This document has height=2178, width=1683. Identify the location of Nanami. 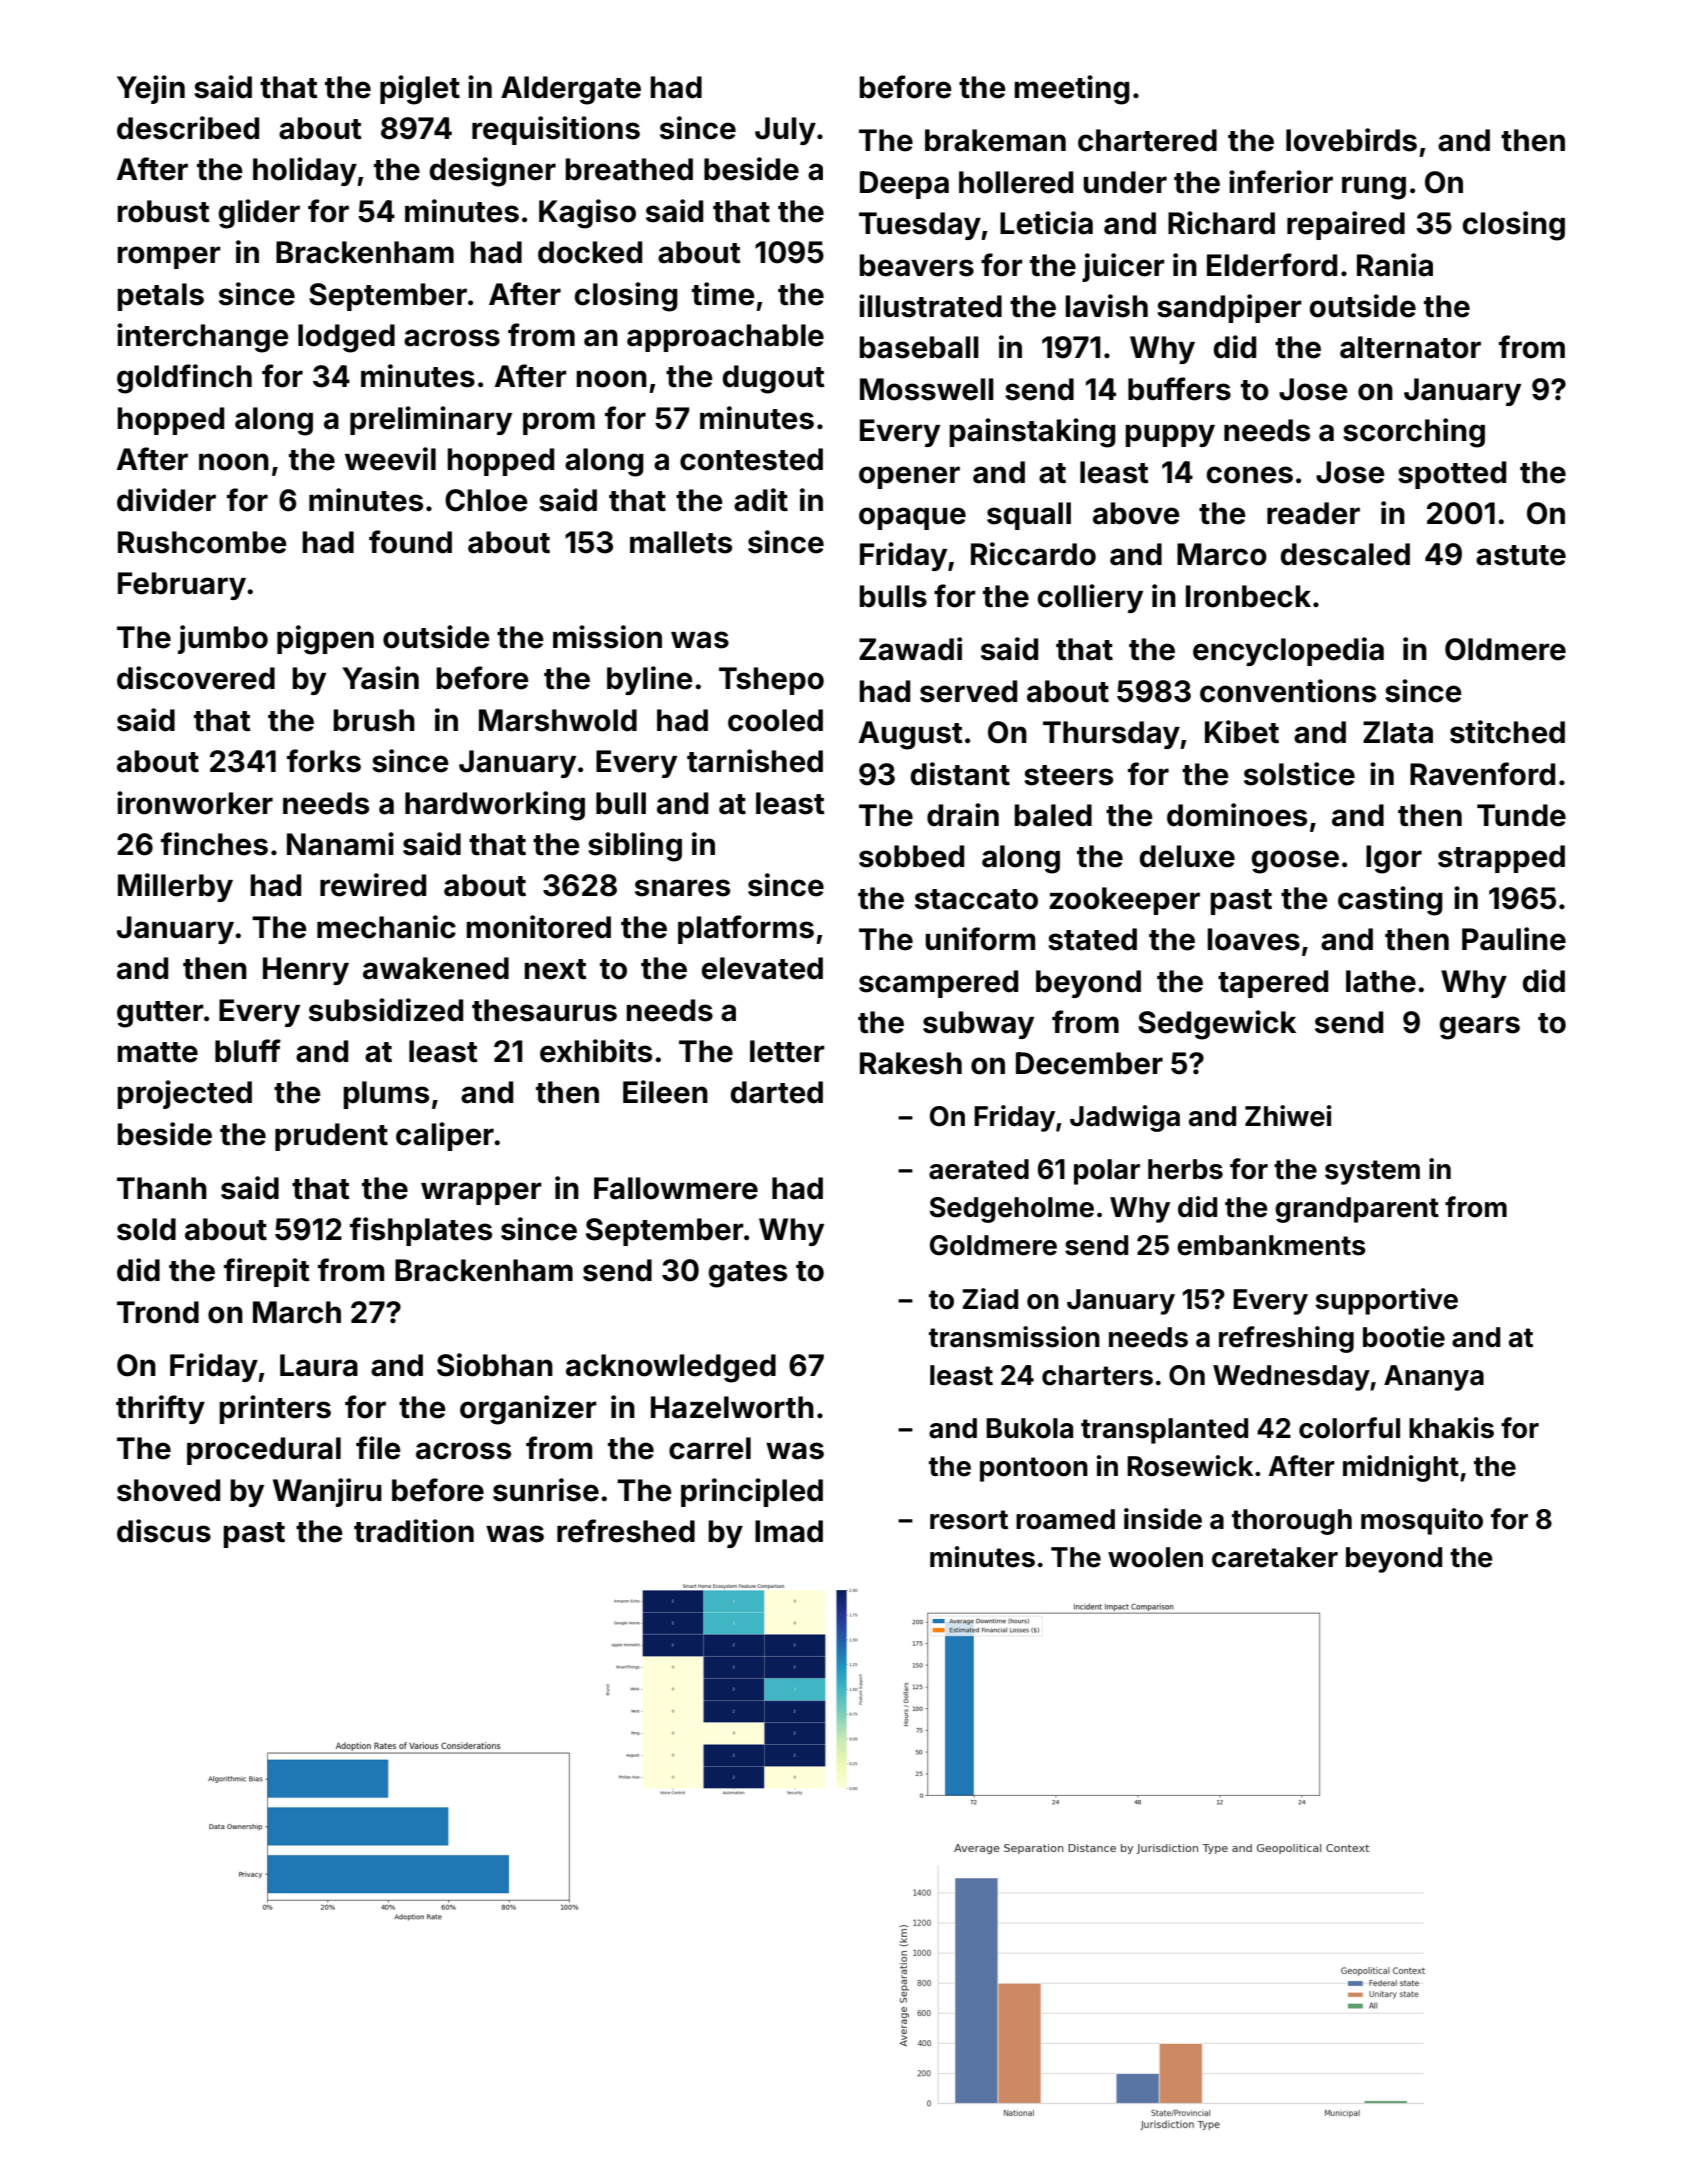
(340, 844).
